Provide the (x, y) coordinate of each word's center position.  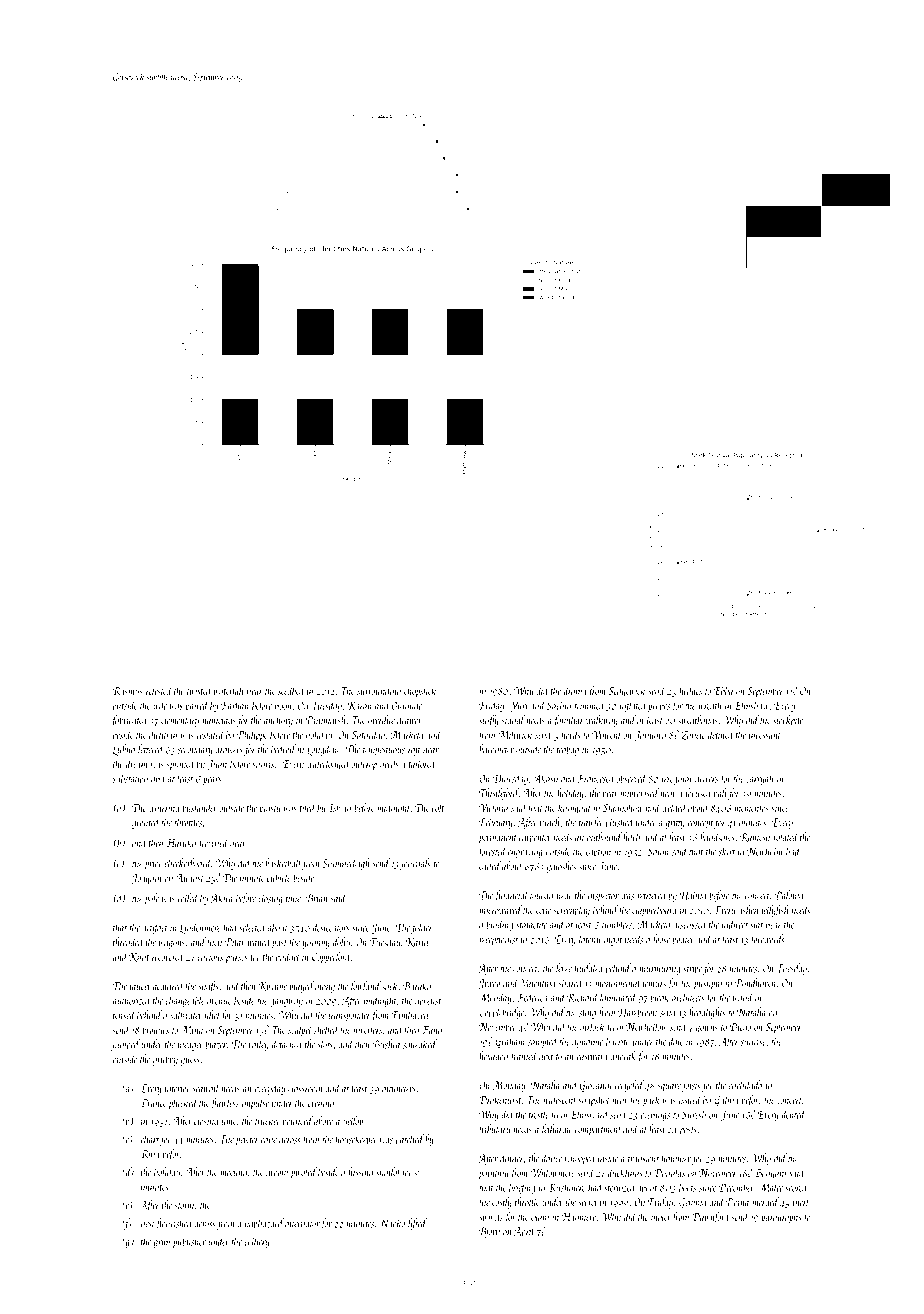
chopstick (420, 691)
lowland (366, 985)
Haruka (181, 842)
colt (438, 807)
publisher (189, 1242)
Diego (740, 1028)
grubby (165, 1060)
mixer (661, 1217)
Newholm (765, 851)
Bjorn (489, 1232)
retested (159, 690)
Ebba (723, 690)
